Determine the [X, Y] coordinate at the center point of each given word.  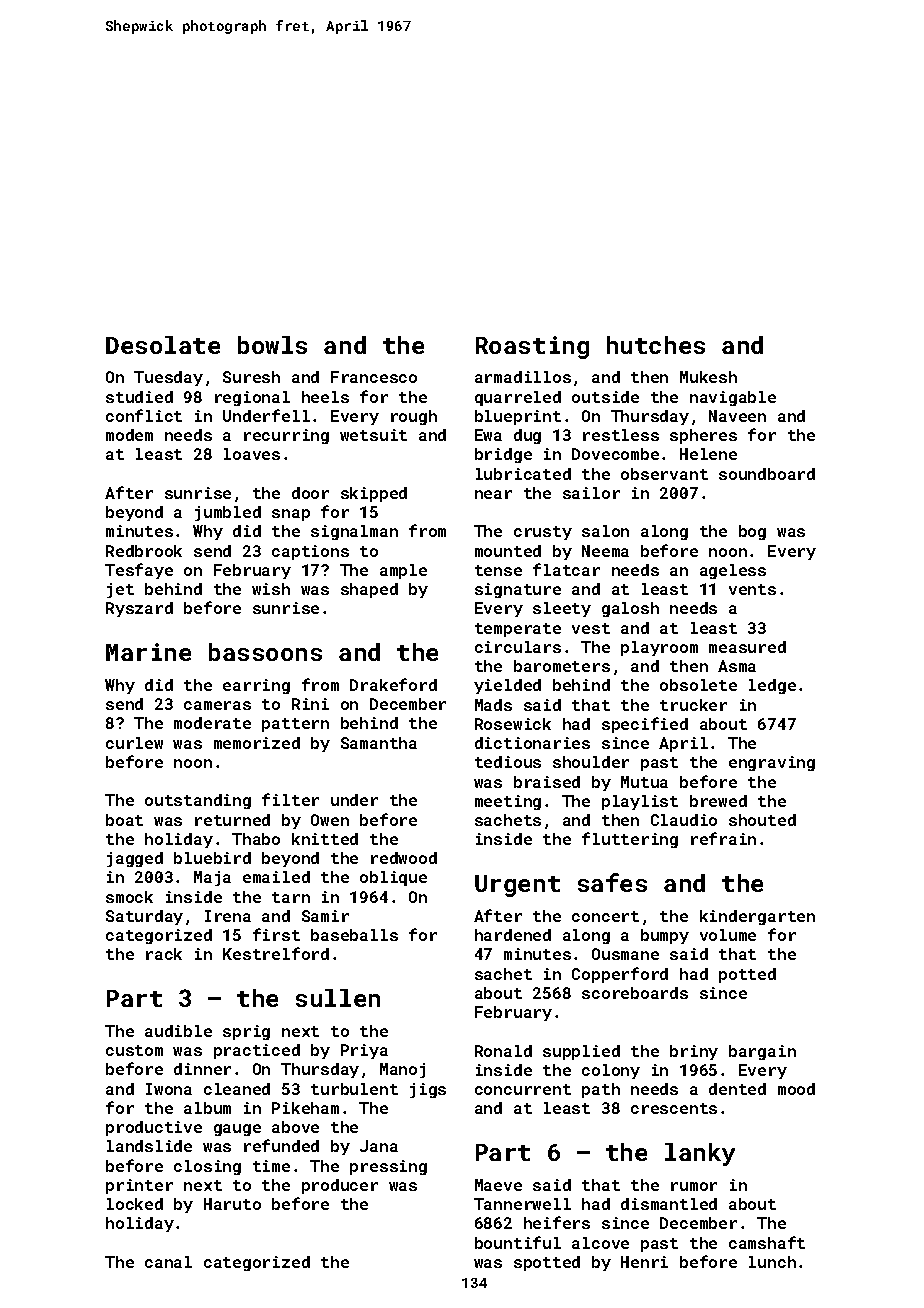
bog [752, 532]
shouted [762, 820]
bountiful [518, 1242]
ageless [733, 571]
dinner [202, 1069]
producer [340, 1186]
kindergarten [757, 917]
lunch [772, 1262]
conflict [144, 415]
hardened [513, 935]
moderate [212, 723]
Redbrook [144, 551]
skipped [374, 494]
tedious [508, 762]
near [493, 494]
